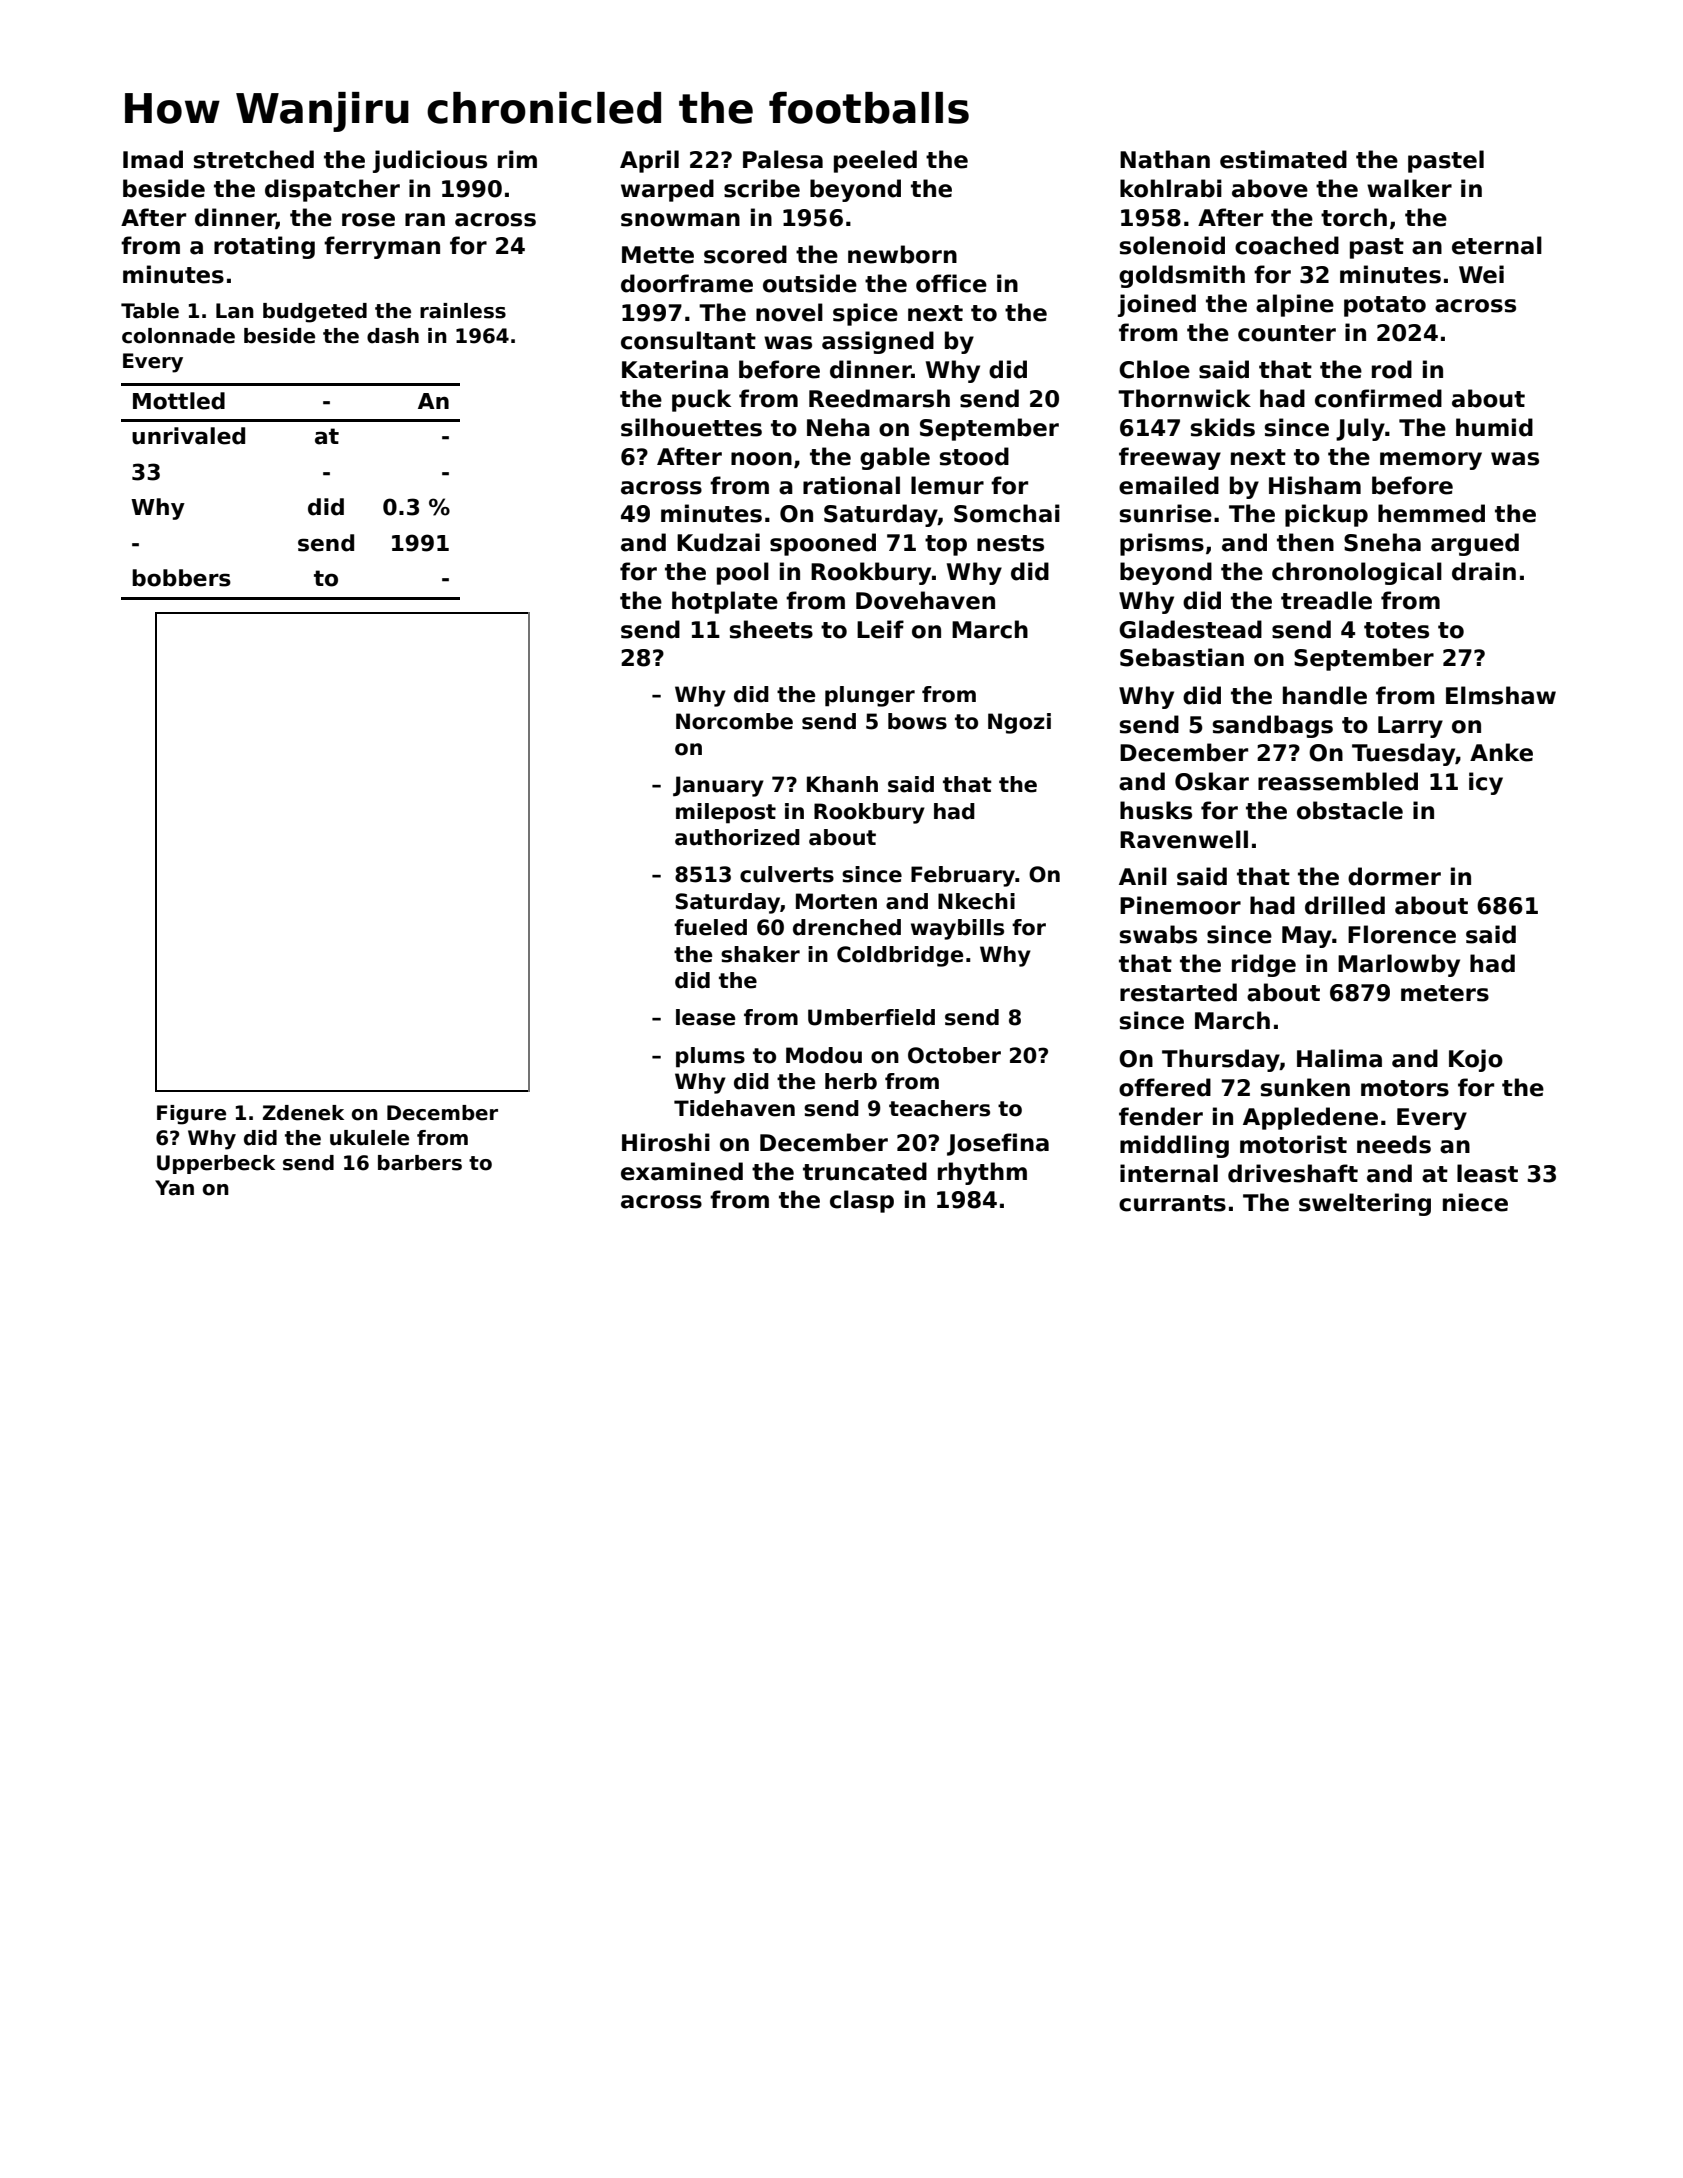 The image size is (1683, 2178). What do you see at coordinates (1409, 188) in the screenshot?
I see `walker` at bounding box center [1409, 188].
